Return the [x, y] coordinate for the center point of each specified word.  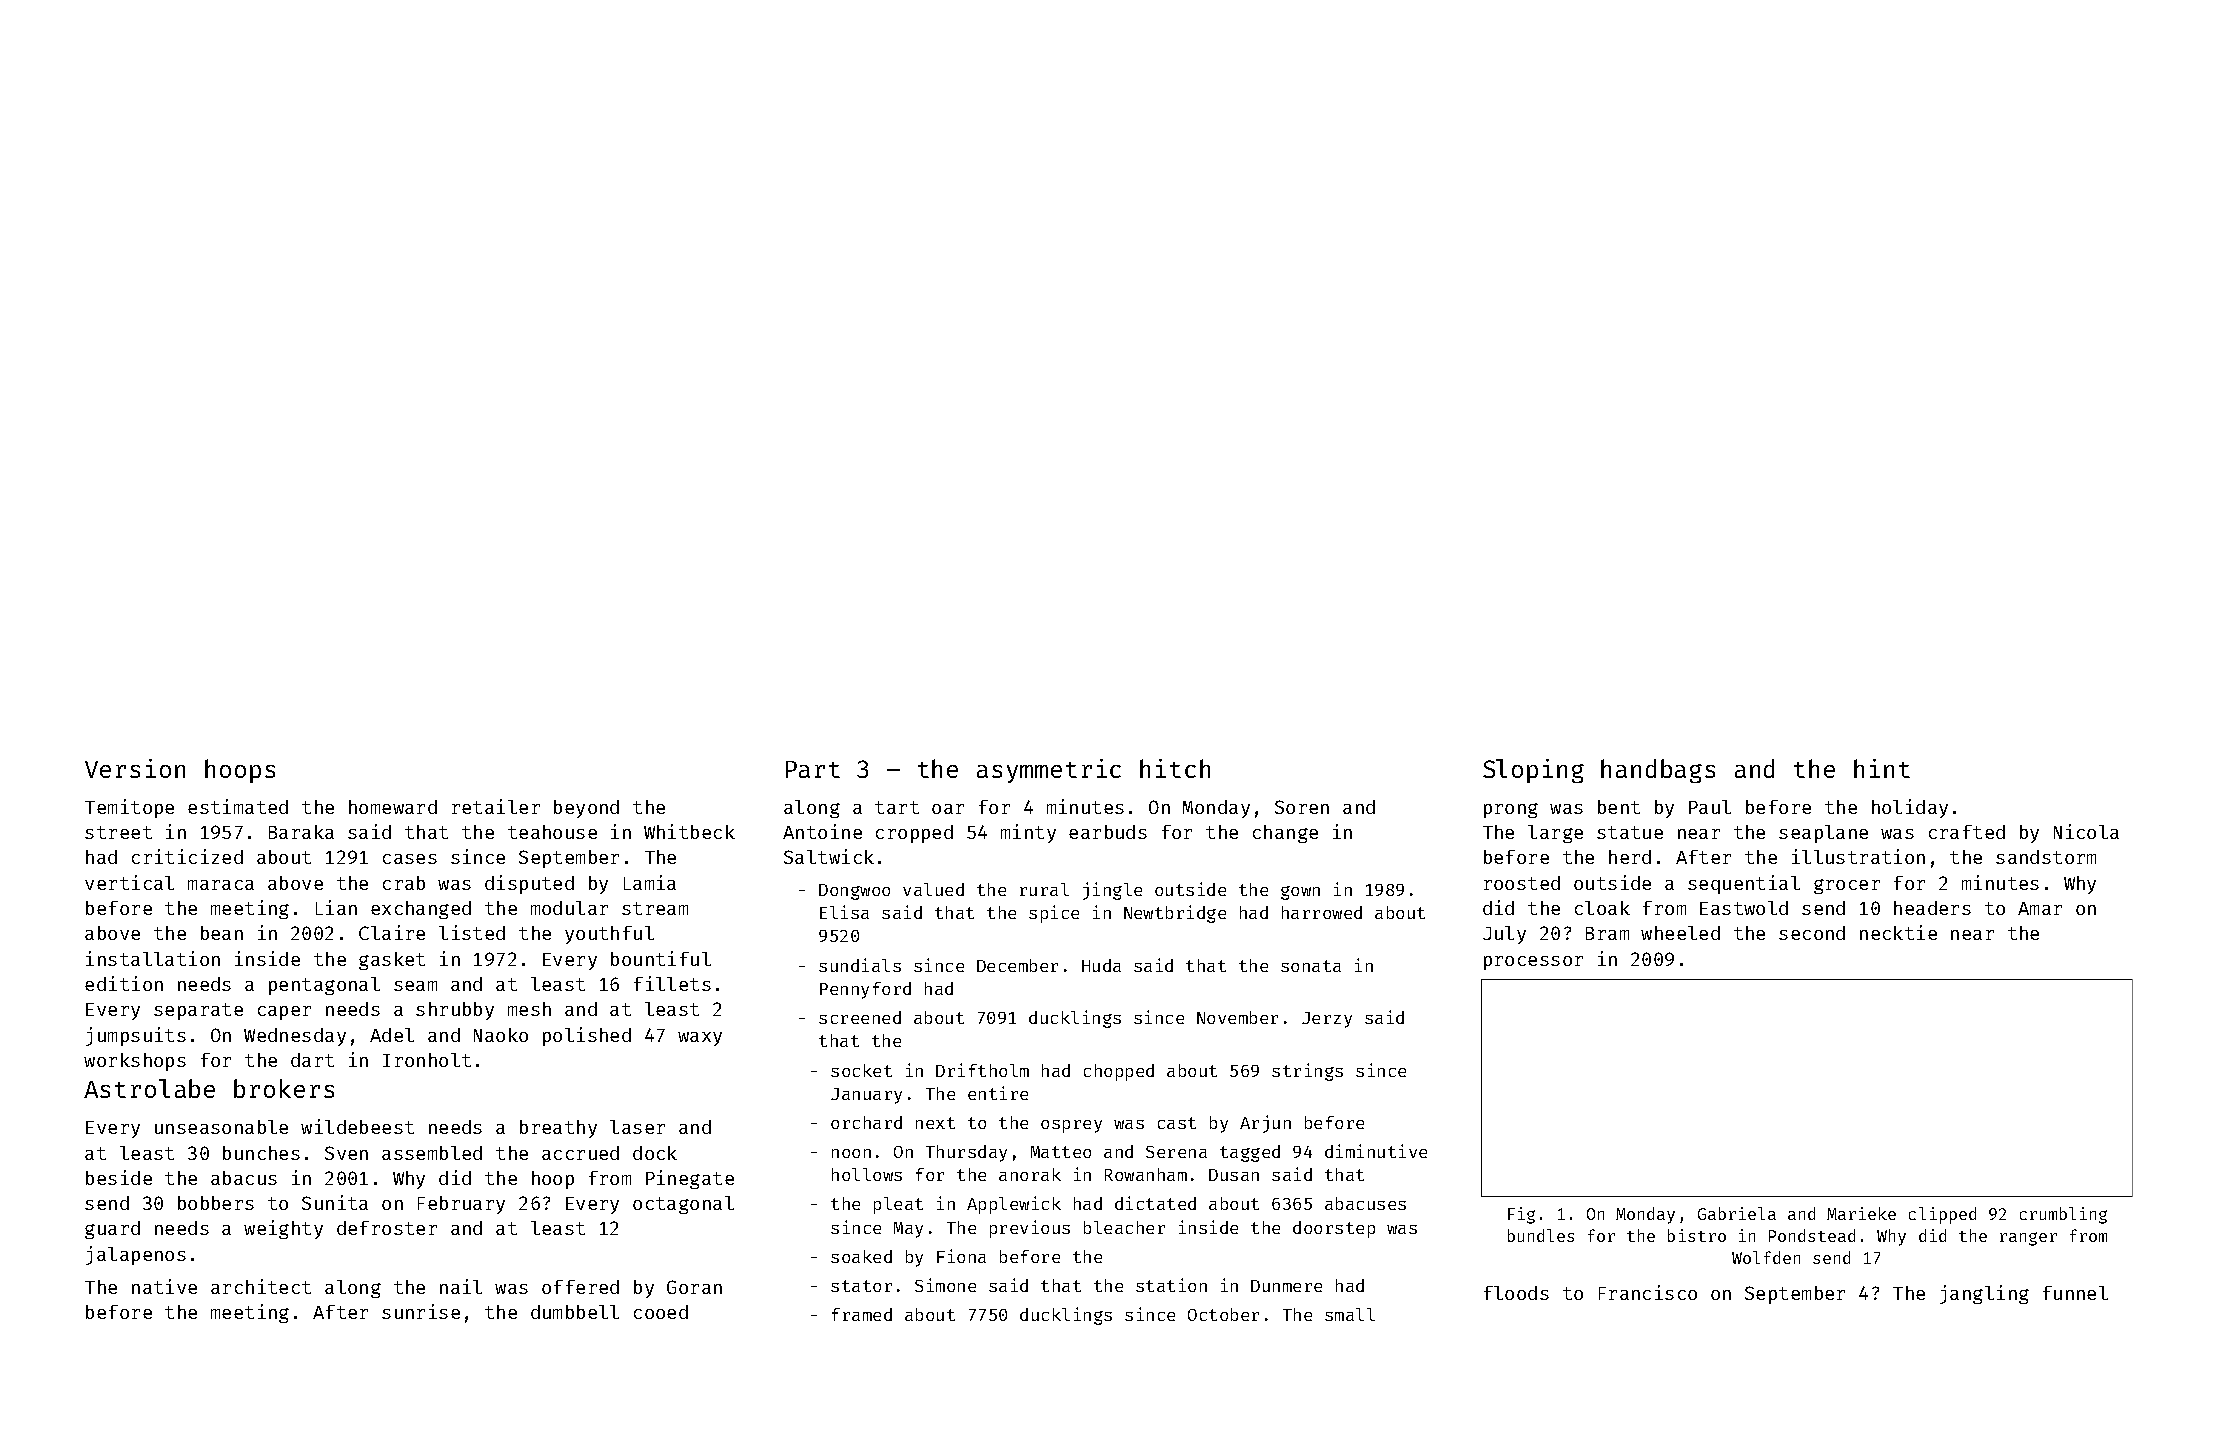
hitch [1175, 768]
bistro [1697, 1235]
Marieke [1861, 1213]
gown [1300, 893]
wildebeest [357, 1126]
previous [1030, 1229]
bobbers [216, 1203]
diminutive [1376, 1151]
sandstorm [2046, 857]
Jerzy [1327, 1020]
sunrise [421, 1311]
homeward [393, 807]
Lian [336, 907]
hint [1882, 768]
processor [1533, 963]
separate [198, 1011]
